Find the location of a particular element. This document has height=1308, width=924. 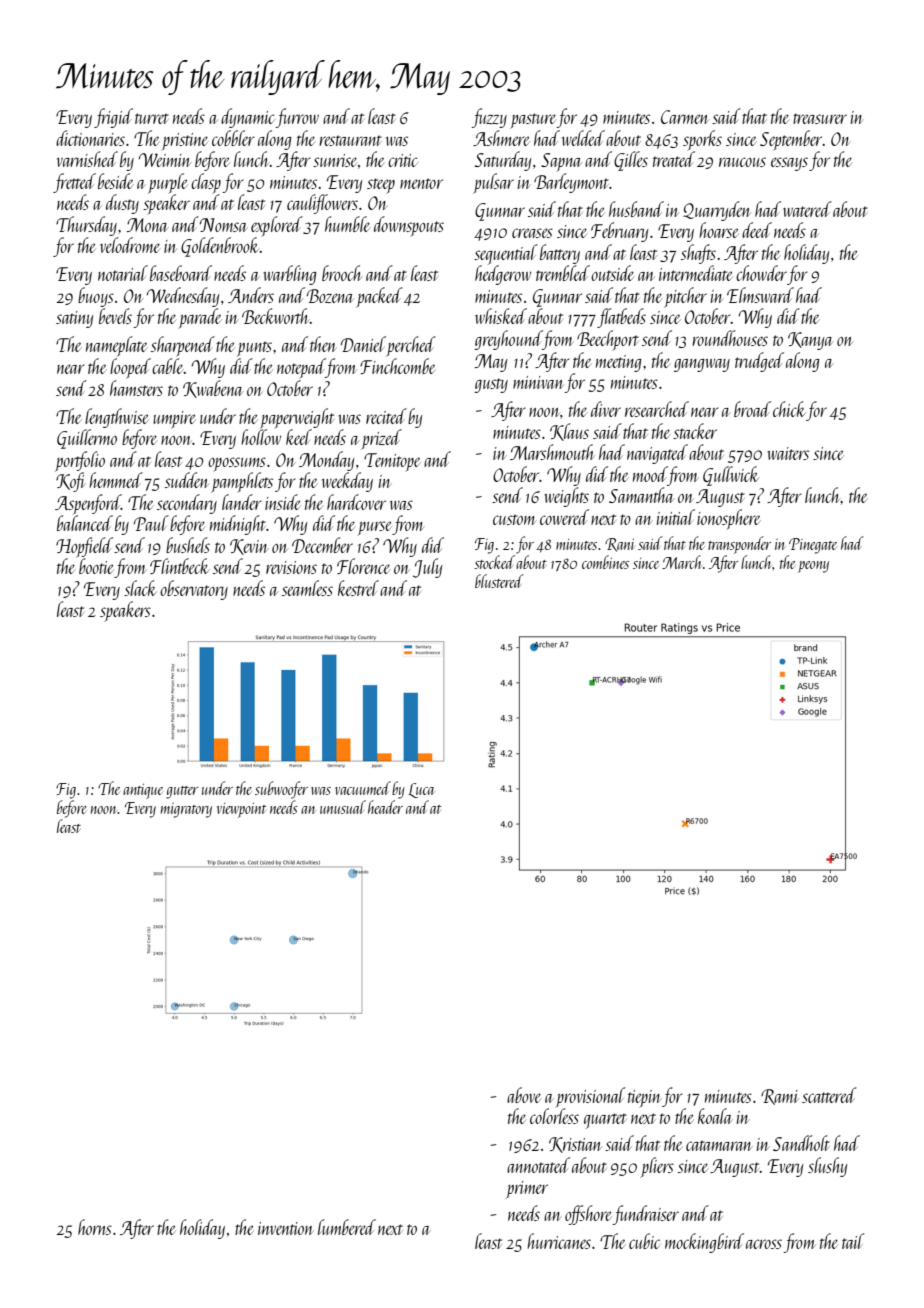

pliers is located at coordinates (657, 1167).
